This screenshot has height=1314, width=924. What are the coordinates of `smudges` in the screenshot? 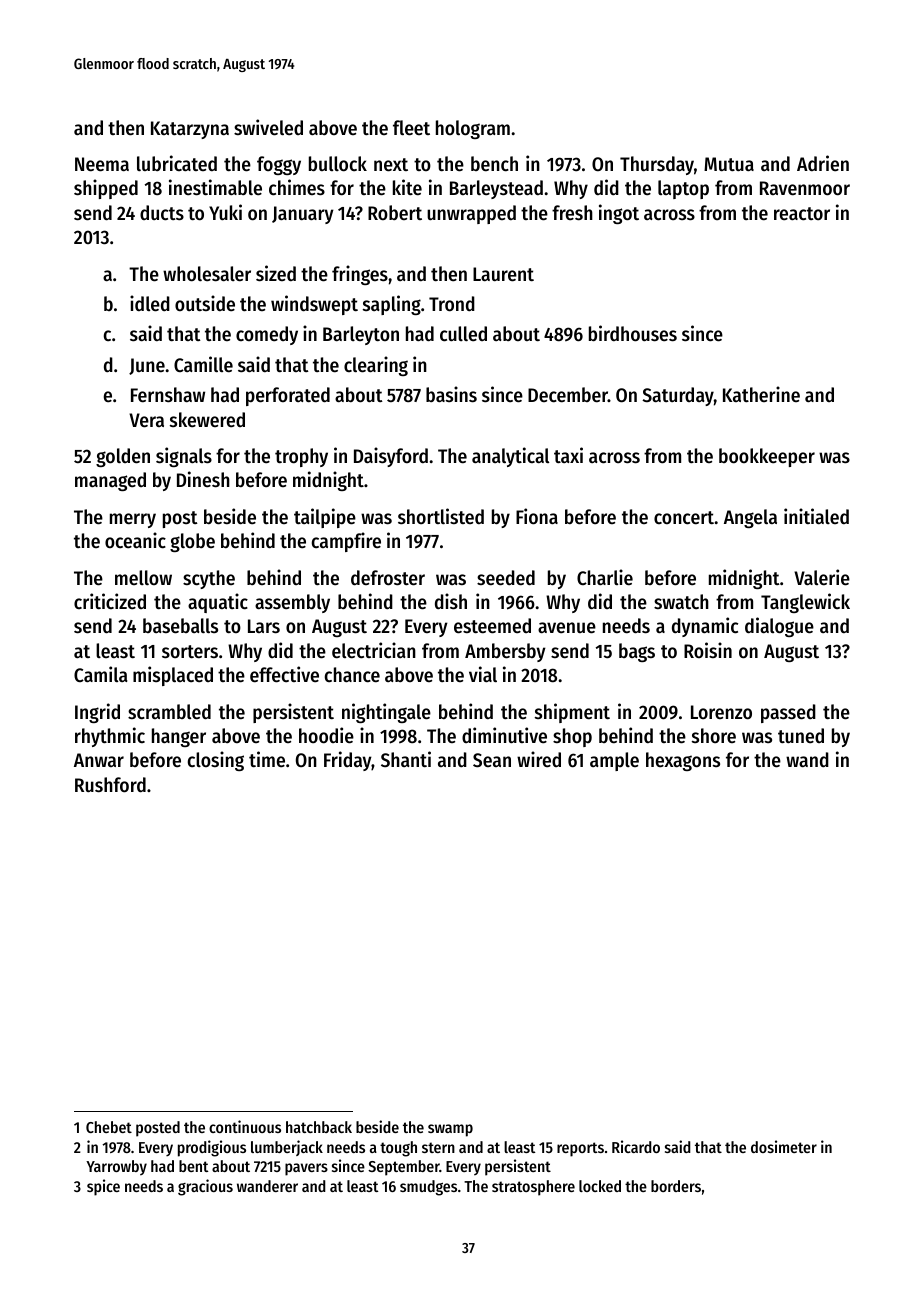 It's located at (428, 1188).
